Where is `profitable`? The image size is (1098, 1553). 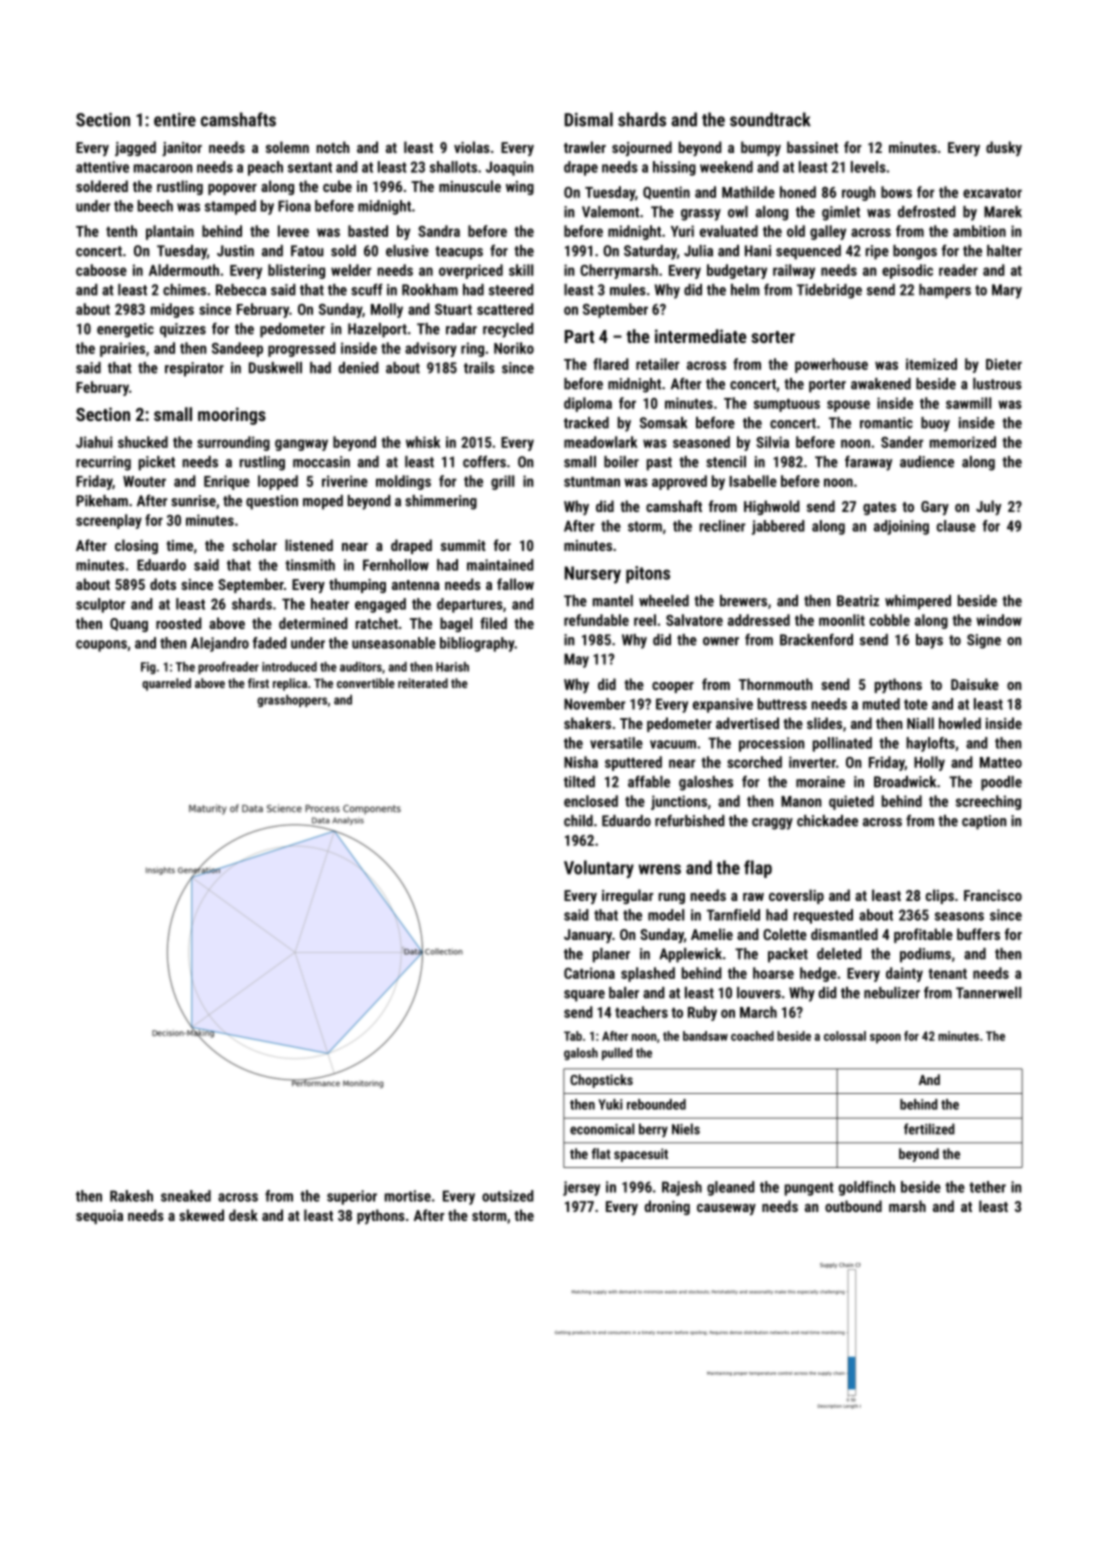
profitable is located at coordinates (923, 935).
